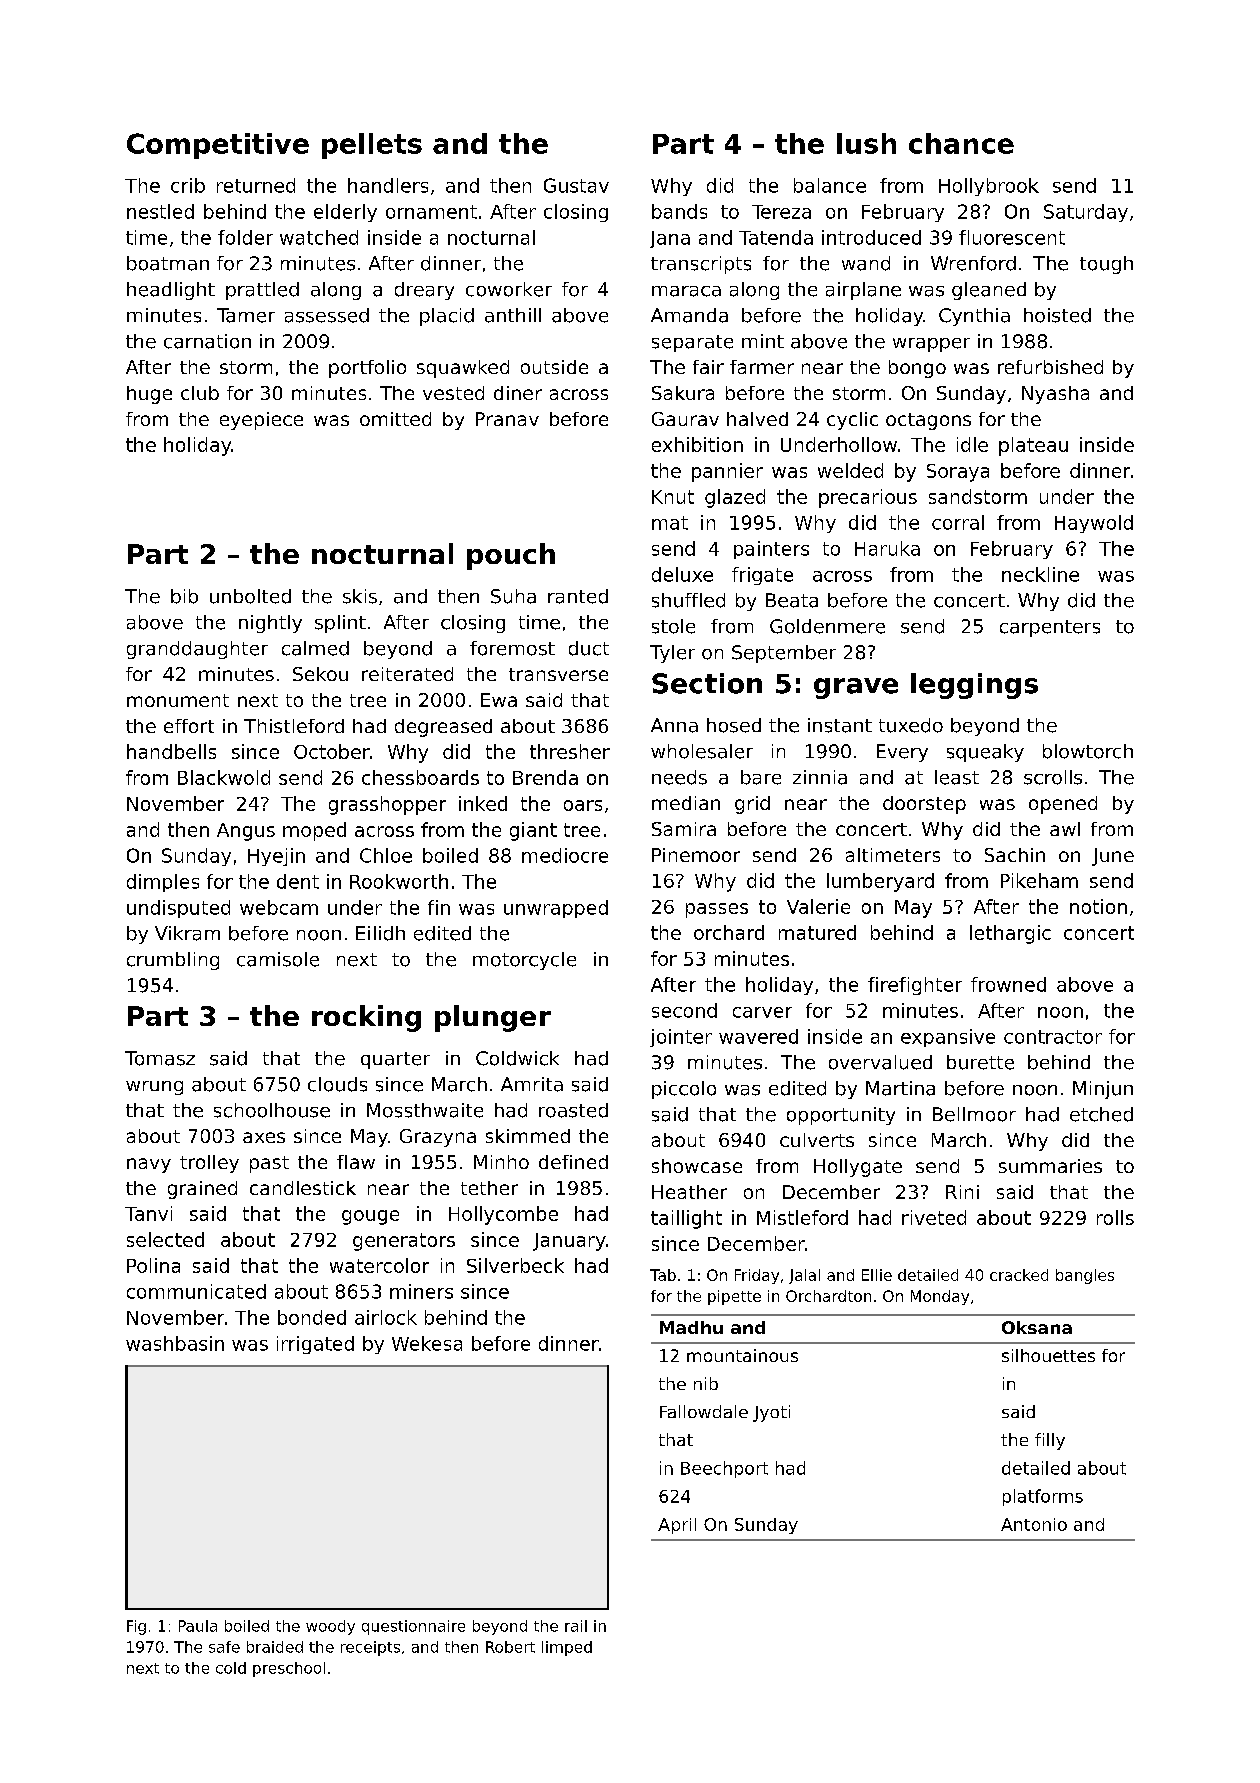  I want to click on washbasin, so click(175, 1343).
